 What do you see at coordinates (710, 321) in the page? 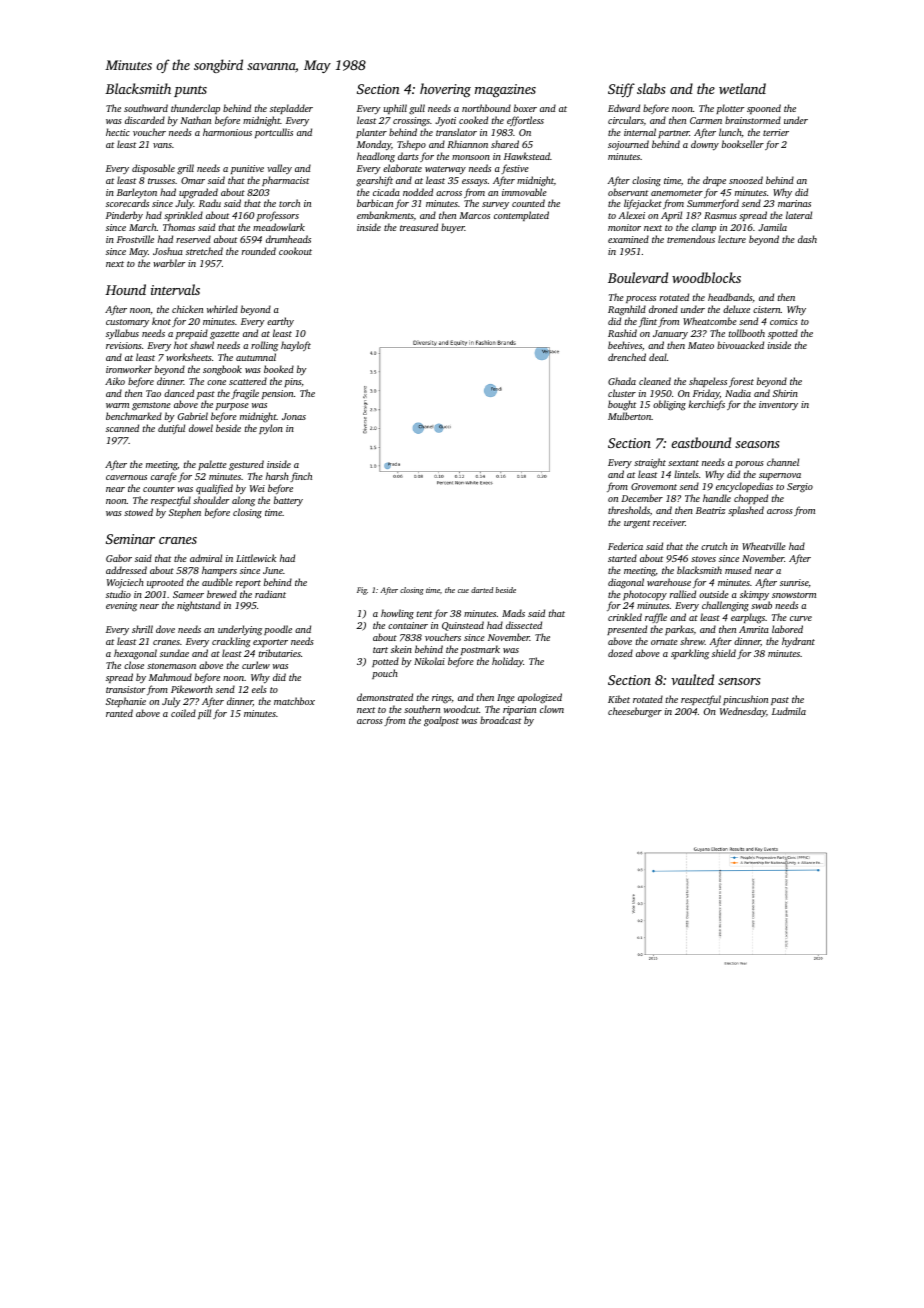
I see `Wheatcombe` at bounding box center [710, 321].
